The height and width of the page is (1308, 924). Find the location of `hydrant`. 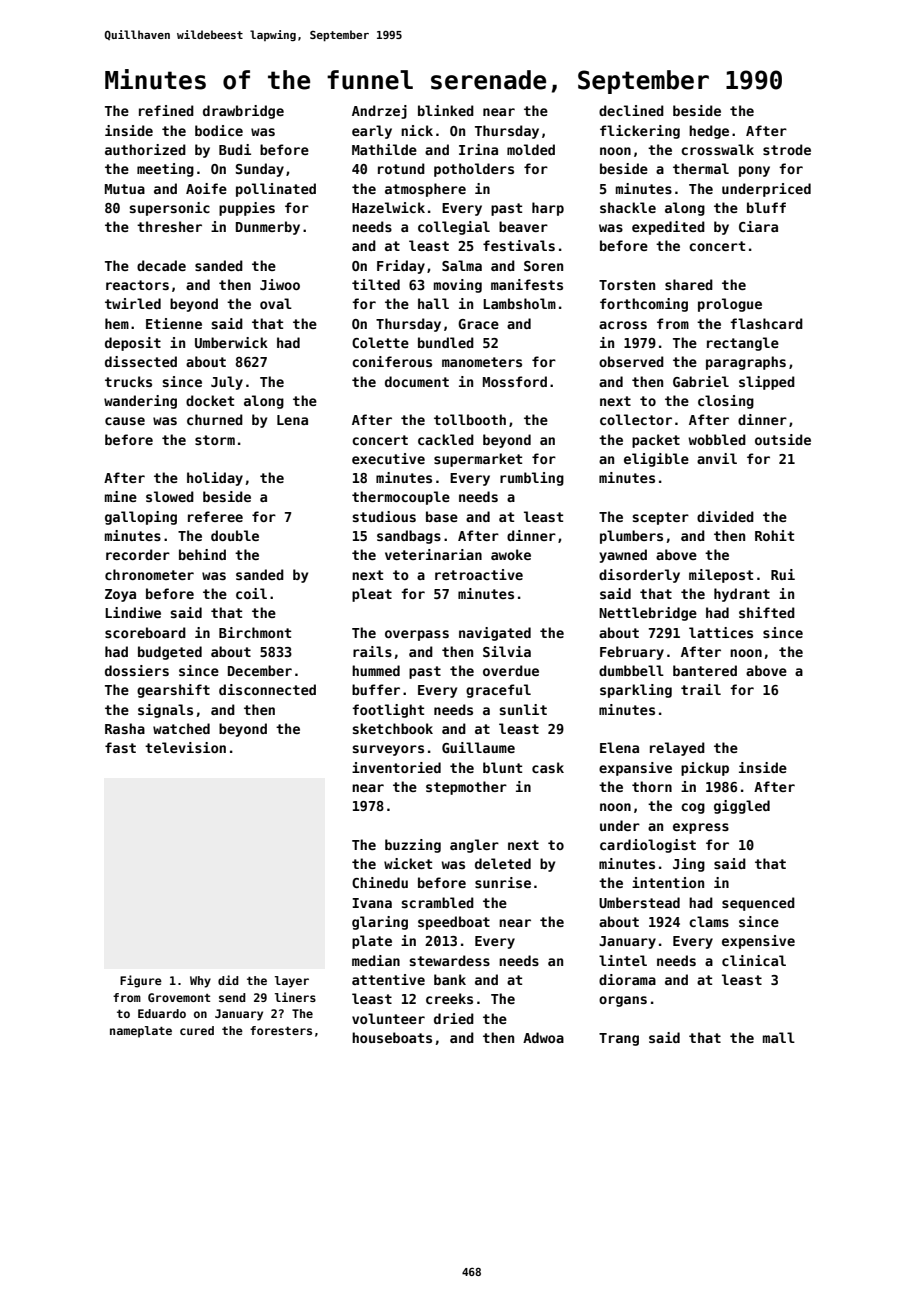

hydrant is located at coordinates (742, 595).
